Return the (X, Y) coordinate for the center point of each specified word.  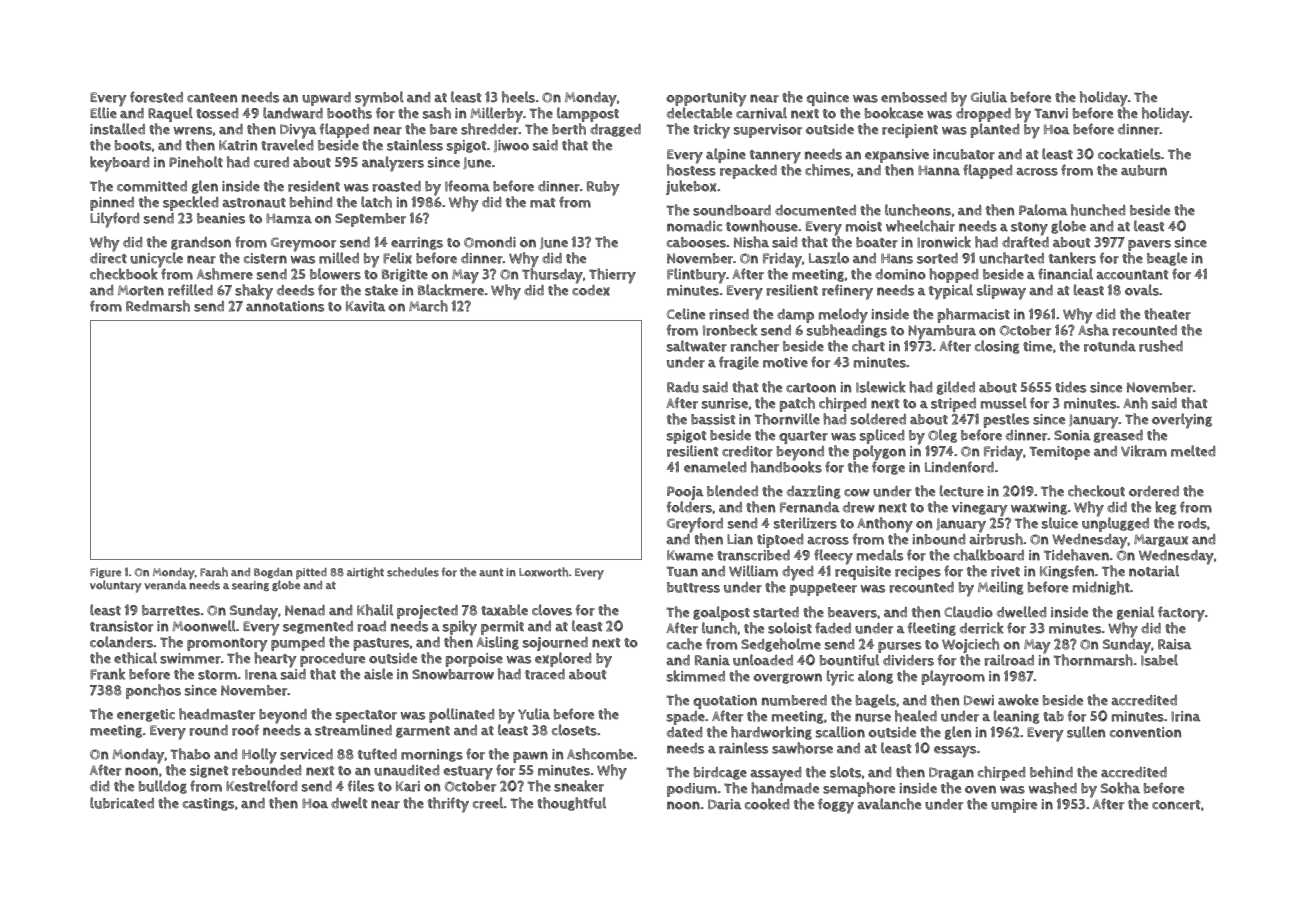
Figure (105, 573)
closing (997, 347)
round (208, 730)
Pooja (685, 493)
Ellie (103, 113)
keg (1166, 508)
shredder (490, 129)
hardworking (771, 733)
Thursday (552, 276)
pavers (1149, 245)
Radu (683, 387)
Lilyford (114, 220)
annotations (285, 306)
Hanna (939, 170)
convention (1145, 732)
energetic (146, 715)
